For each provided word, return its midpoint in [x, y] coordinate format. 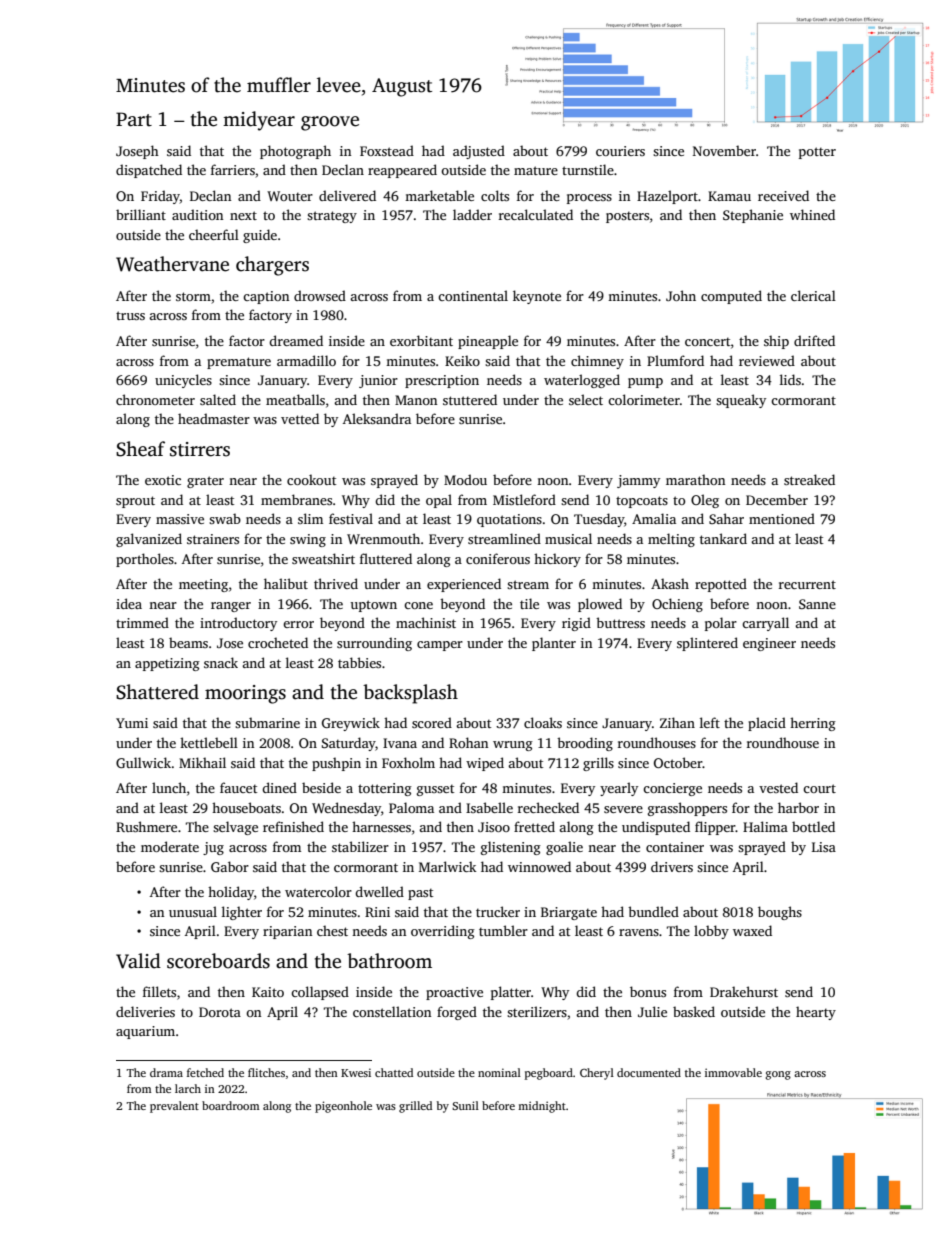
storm [193, 296]
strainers [213, 539]
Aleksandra [377, 418]
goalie [564, 848]
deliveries [145, 1011]
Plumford [675, 360]
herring [813, 724]
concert [708, 341]
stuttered [470, 399]
